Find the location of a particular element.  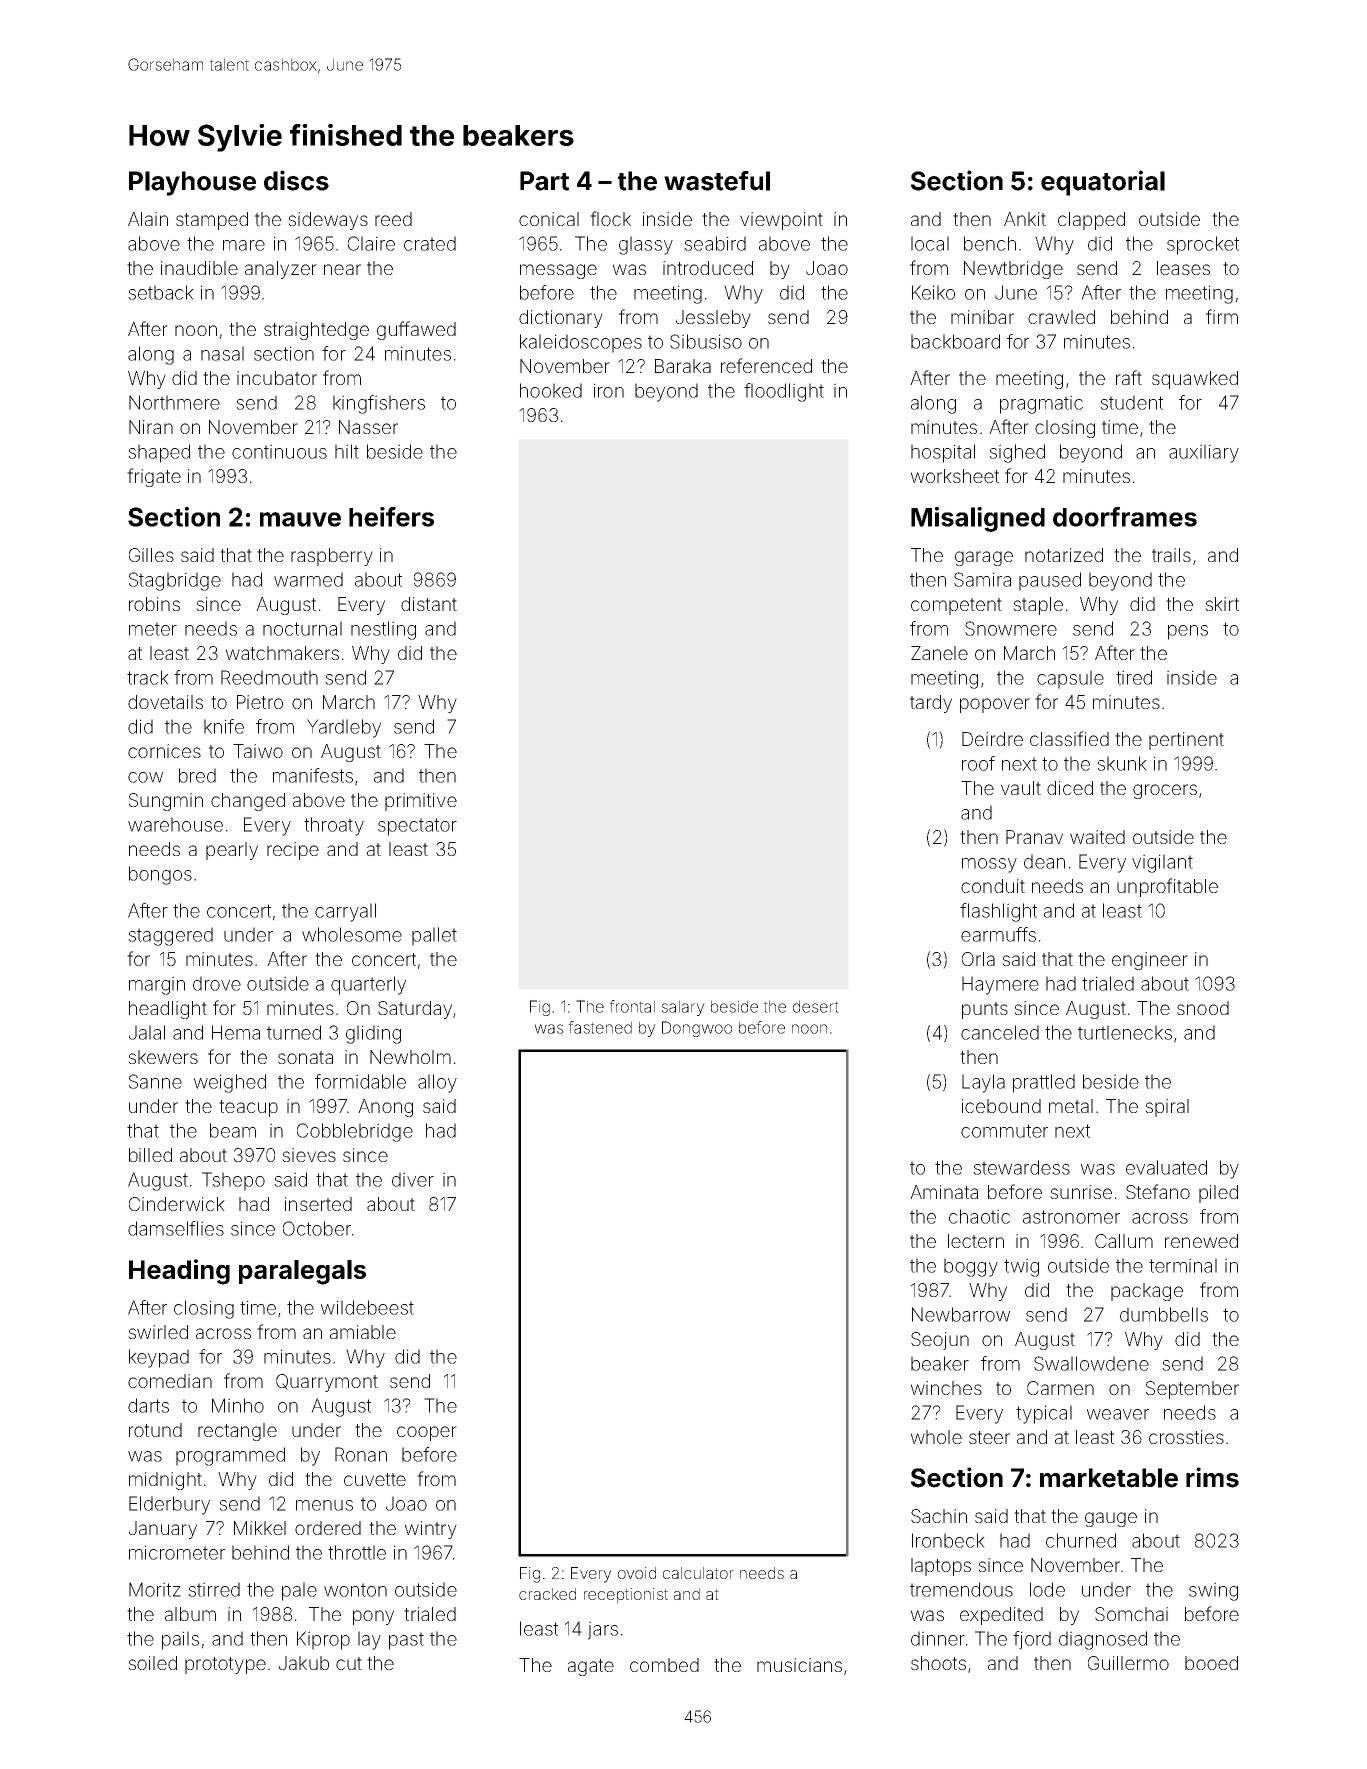

discs is located at coordinates (296, 180).
